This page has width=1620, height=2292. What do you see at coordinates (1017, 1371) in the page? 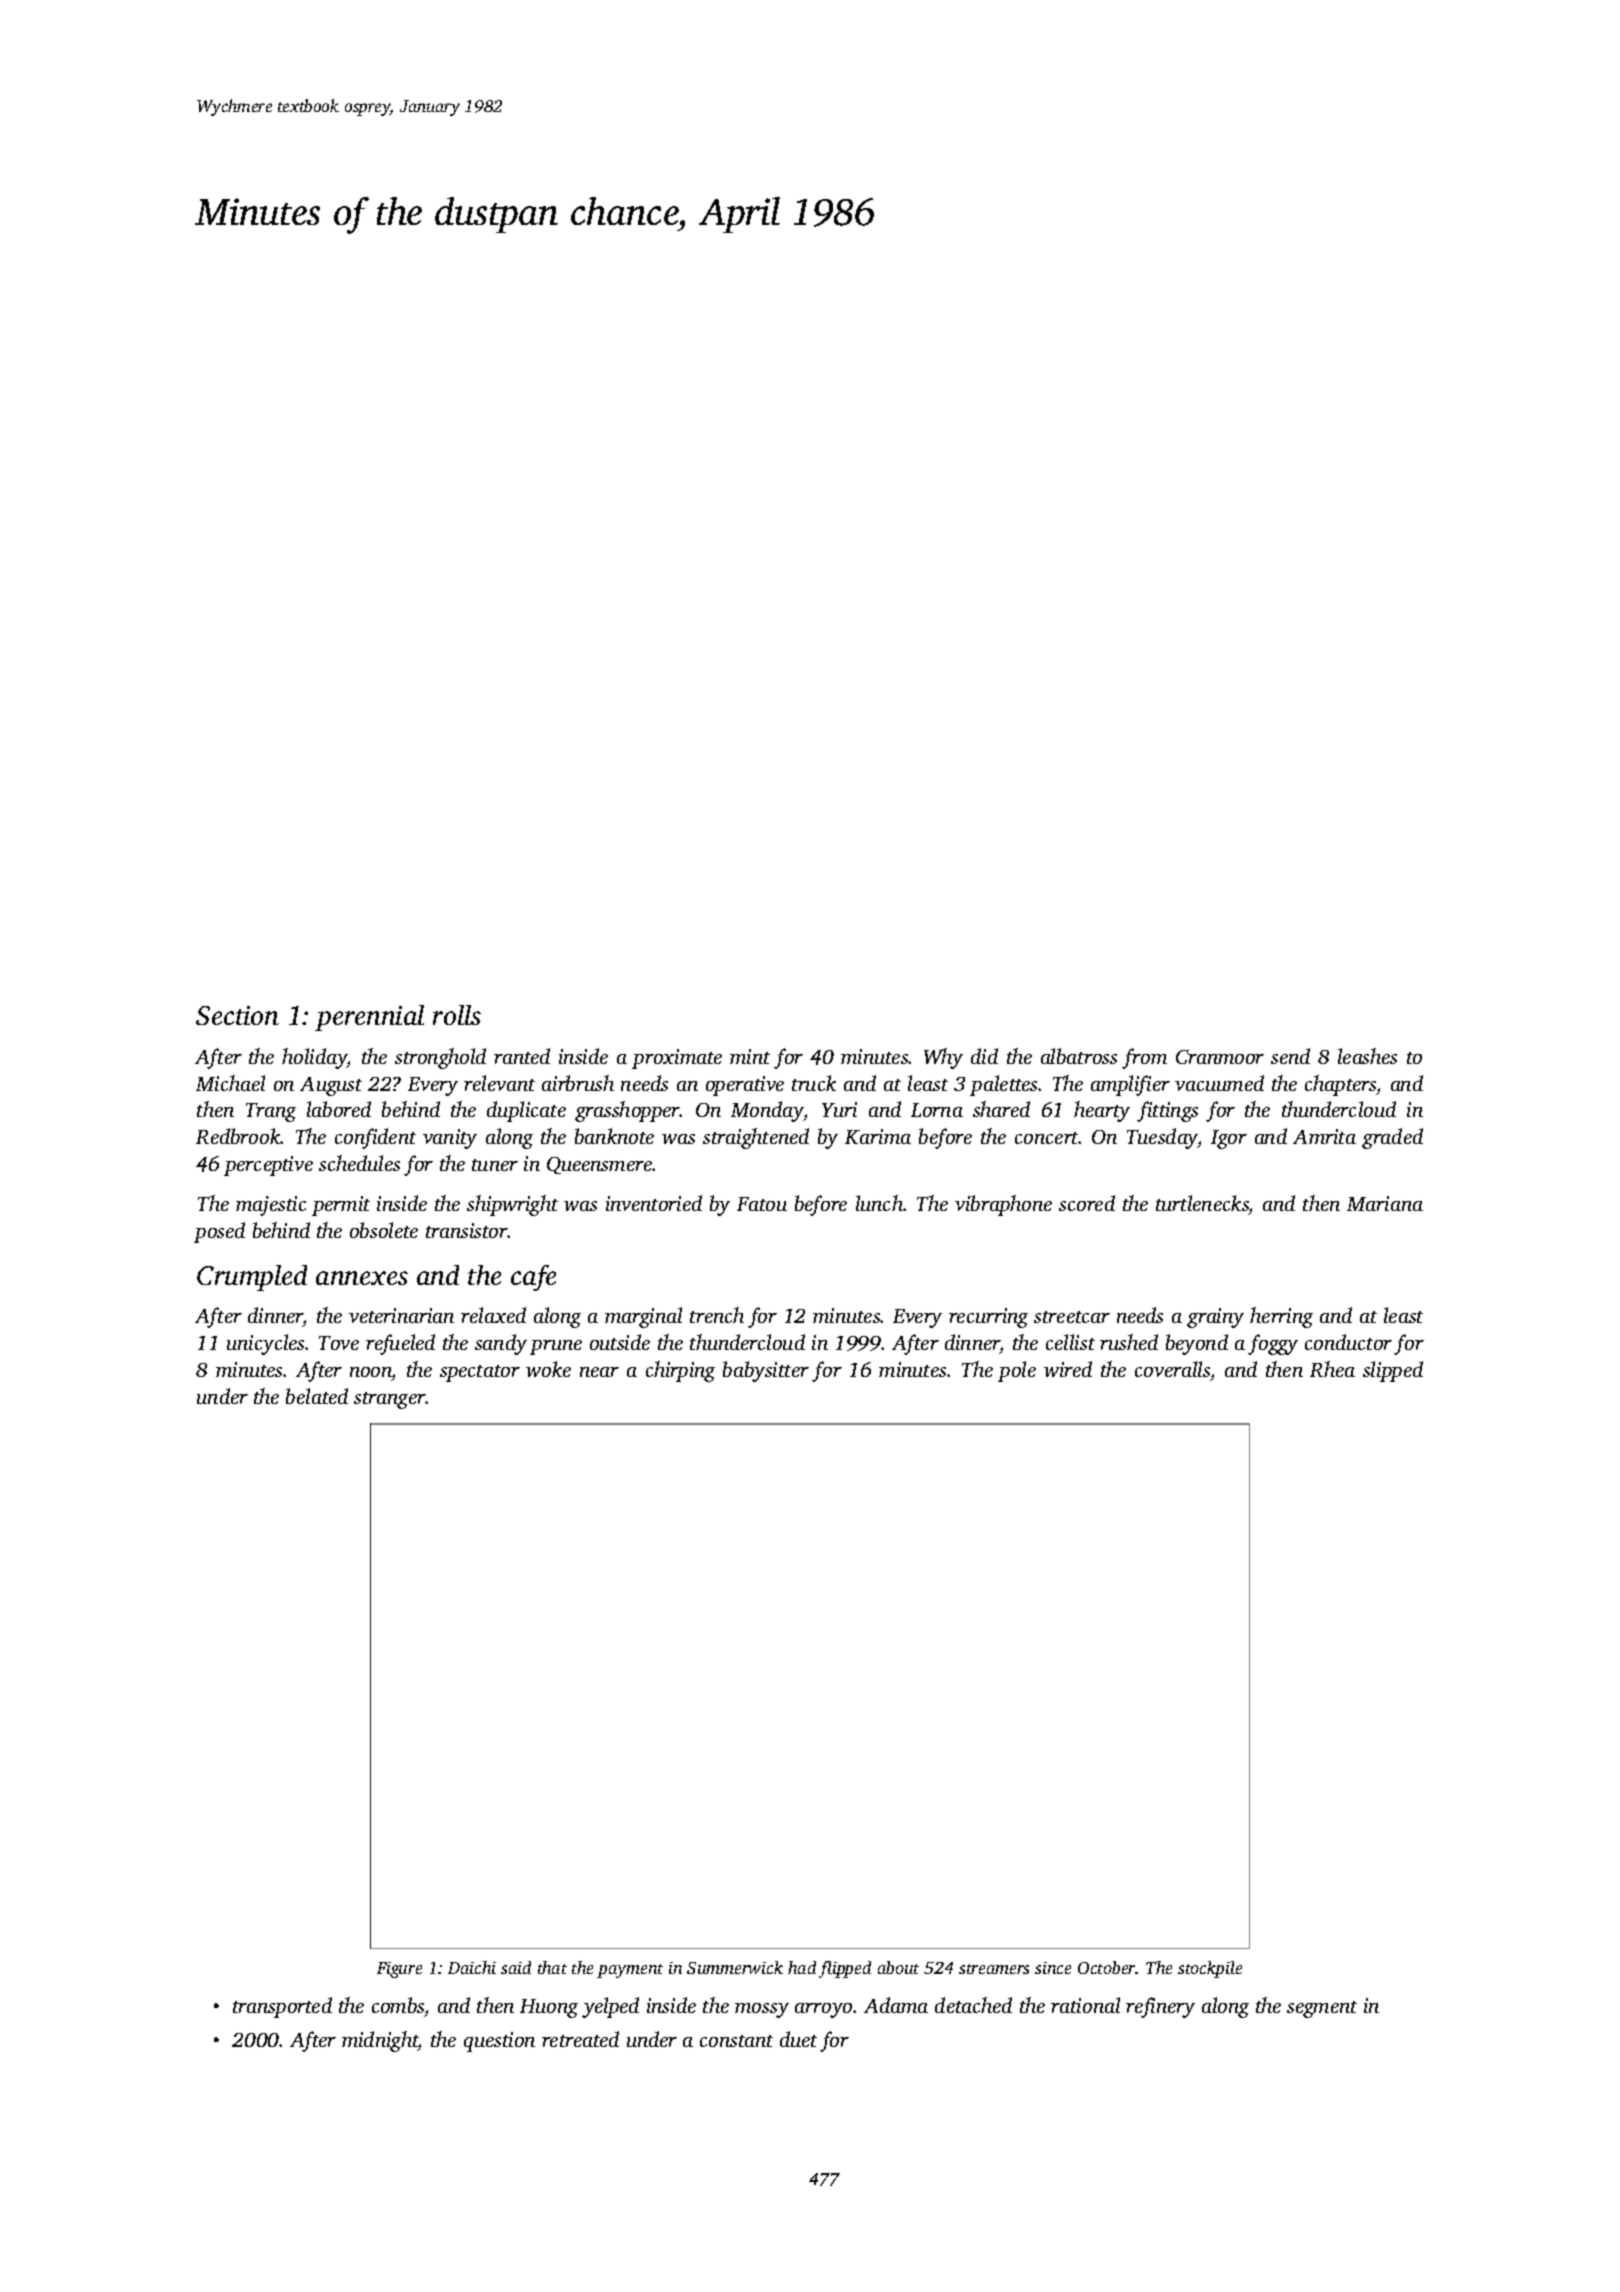
I see `pole` at bounding box center [1017, 1371].
